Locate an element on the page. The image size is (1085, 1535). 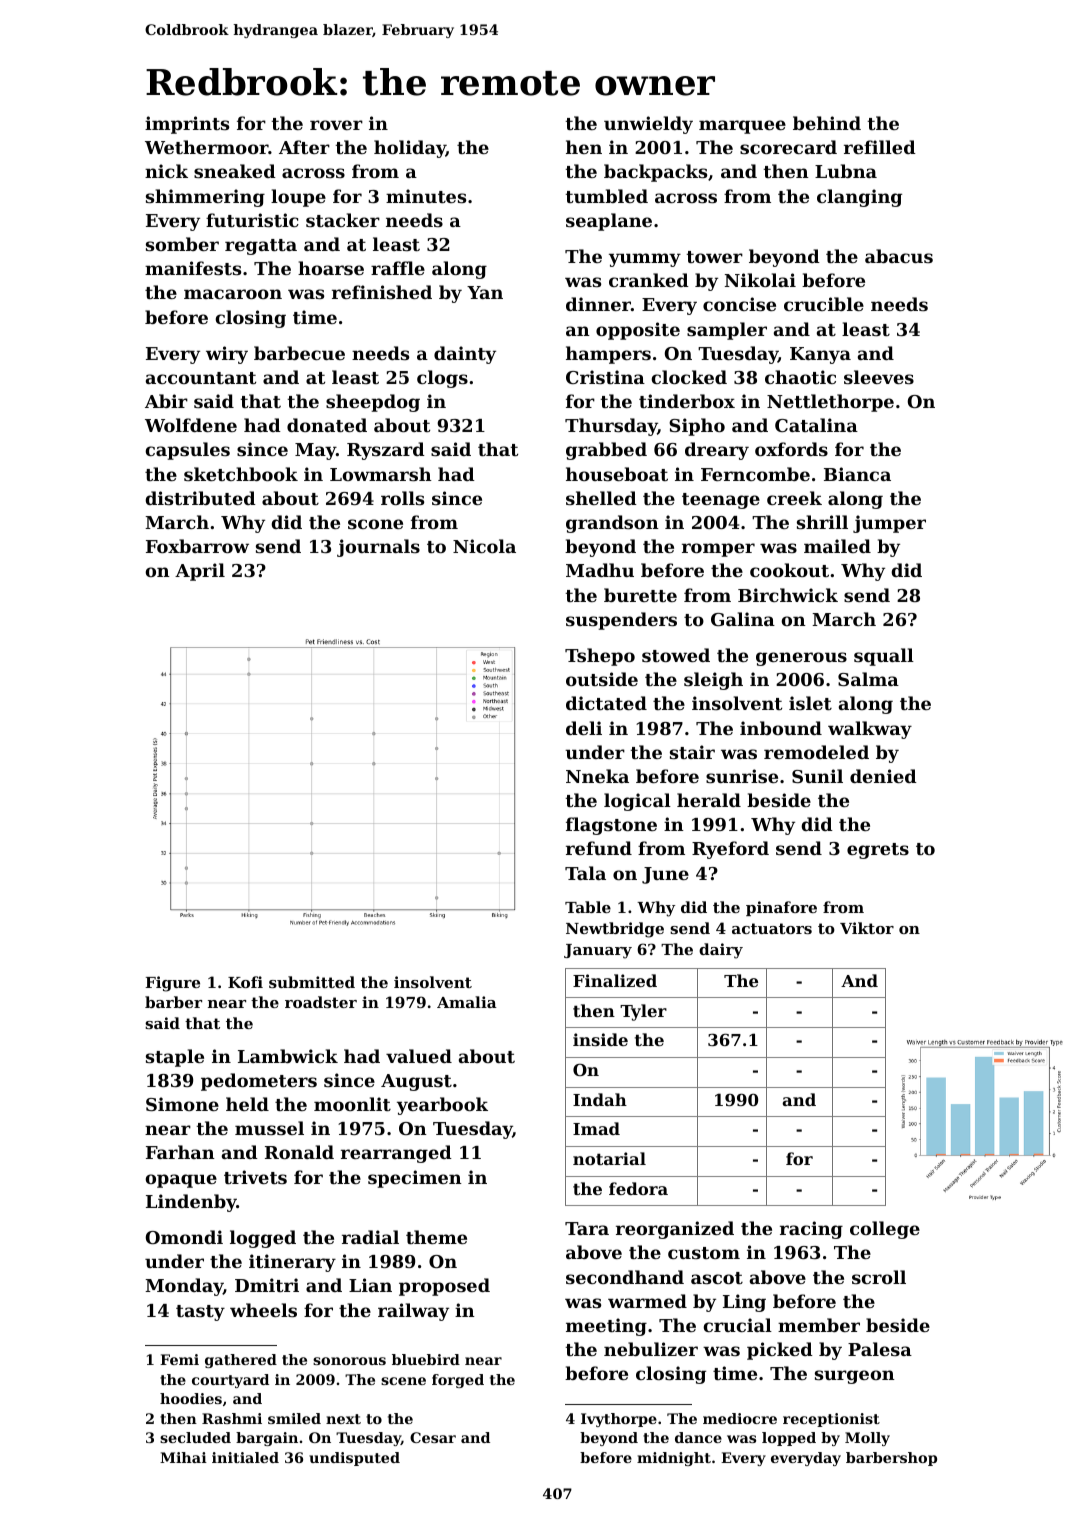
Foxbarrow is located at coordinates (197, 546).
